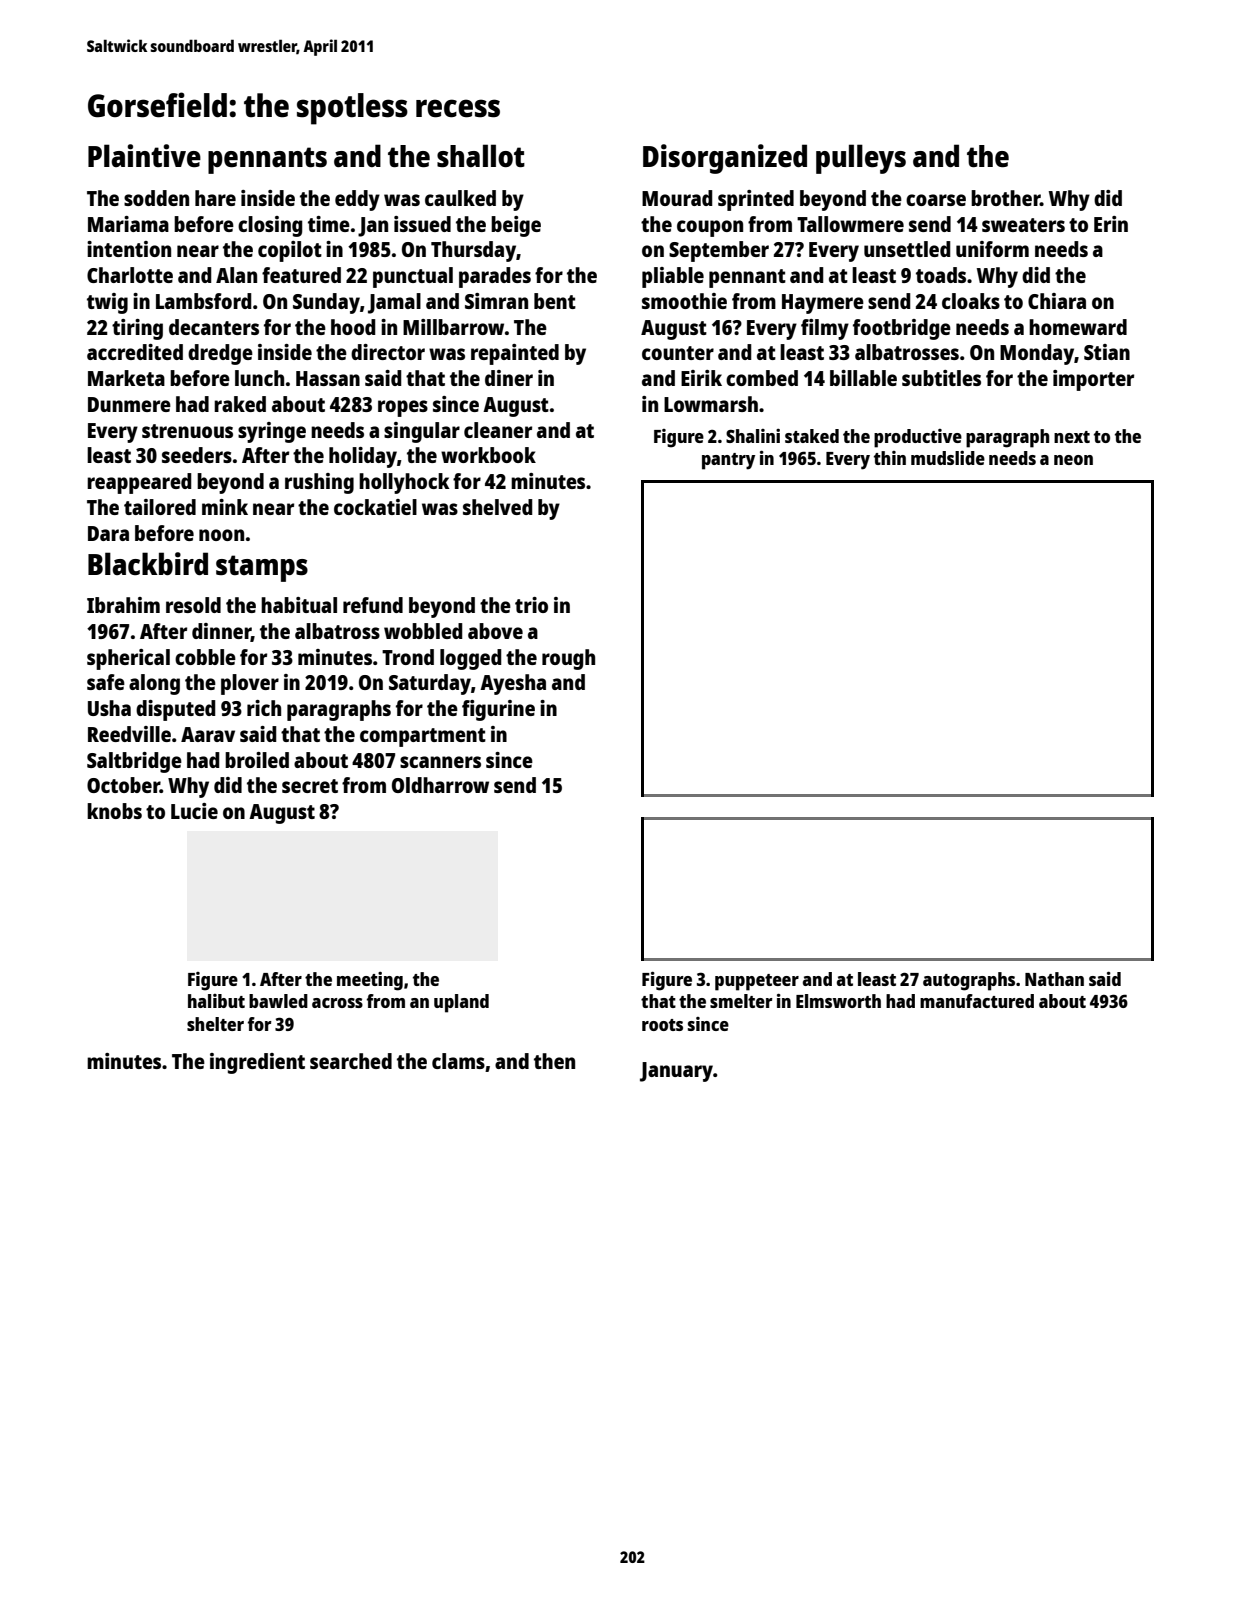 The width and height of the screenshot is (1240, 1604). Describe the element at coordinates (262, 568) in the screenshot. I see `stamps` at that location.
